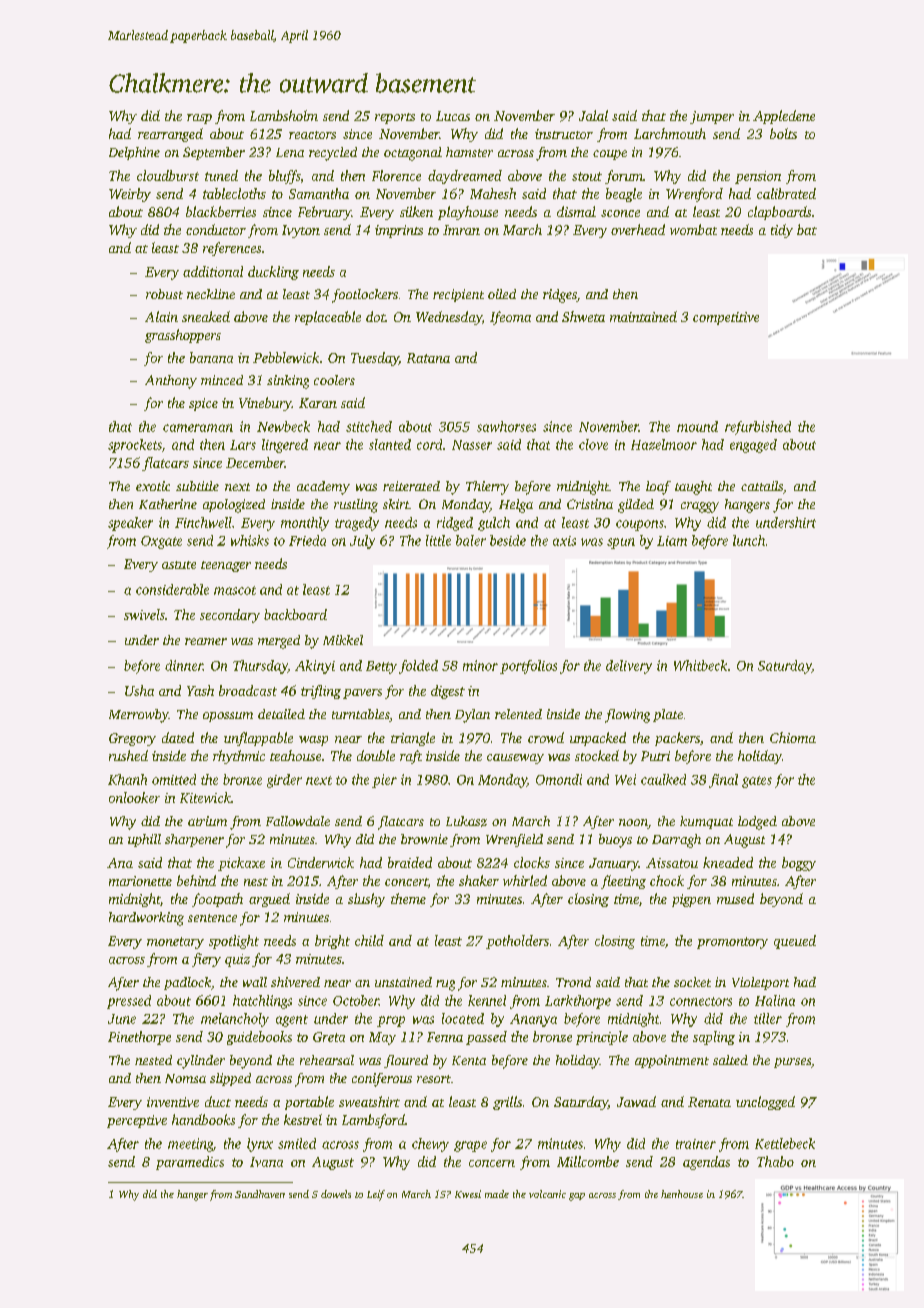  What do you see at coordinates (130, 195) in the screenshot?
I see `Weirby` at bounding box center [130, 195].
